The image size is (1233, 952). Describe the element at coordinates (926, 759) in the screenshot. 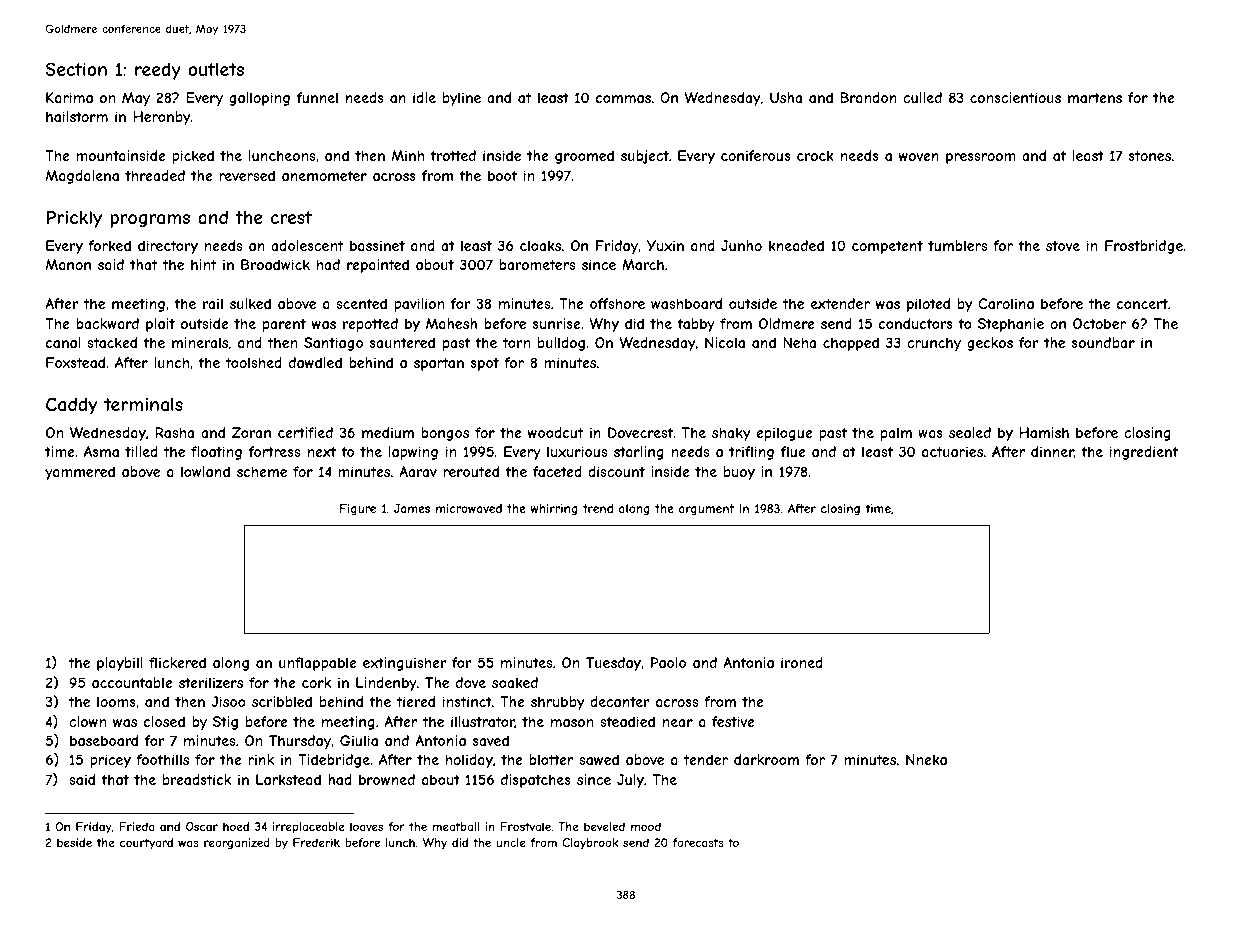

I see `Nneka` at that location.
